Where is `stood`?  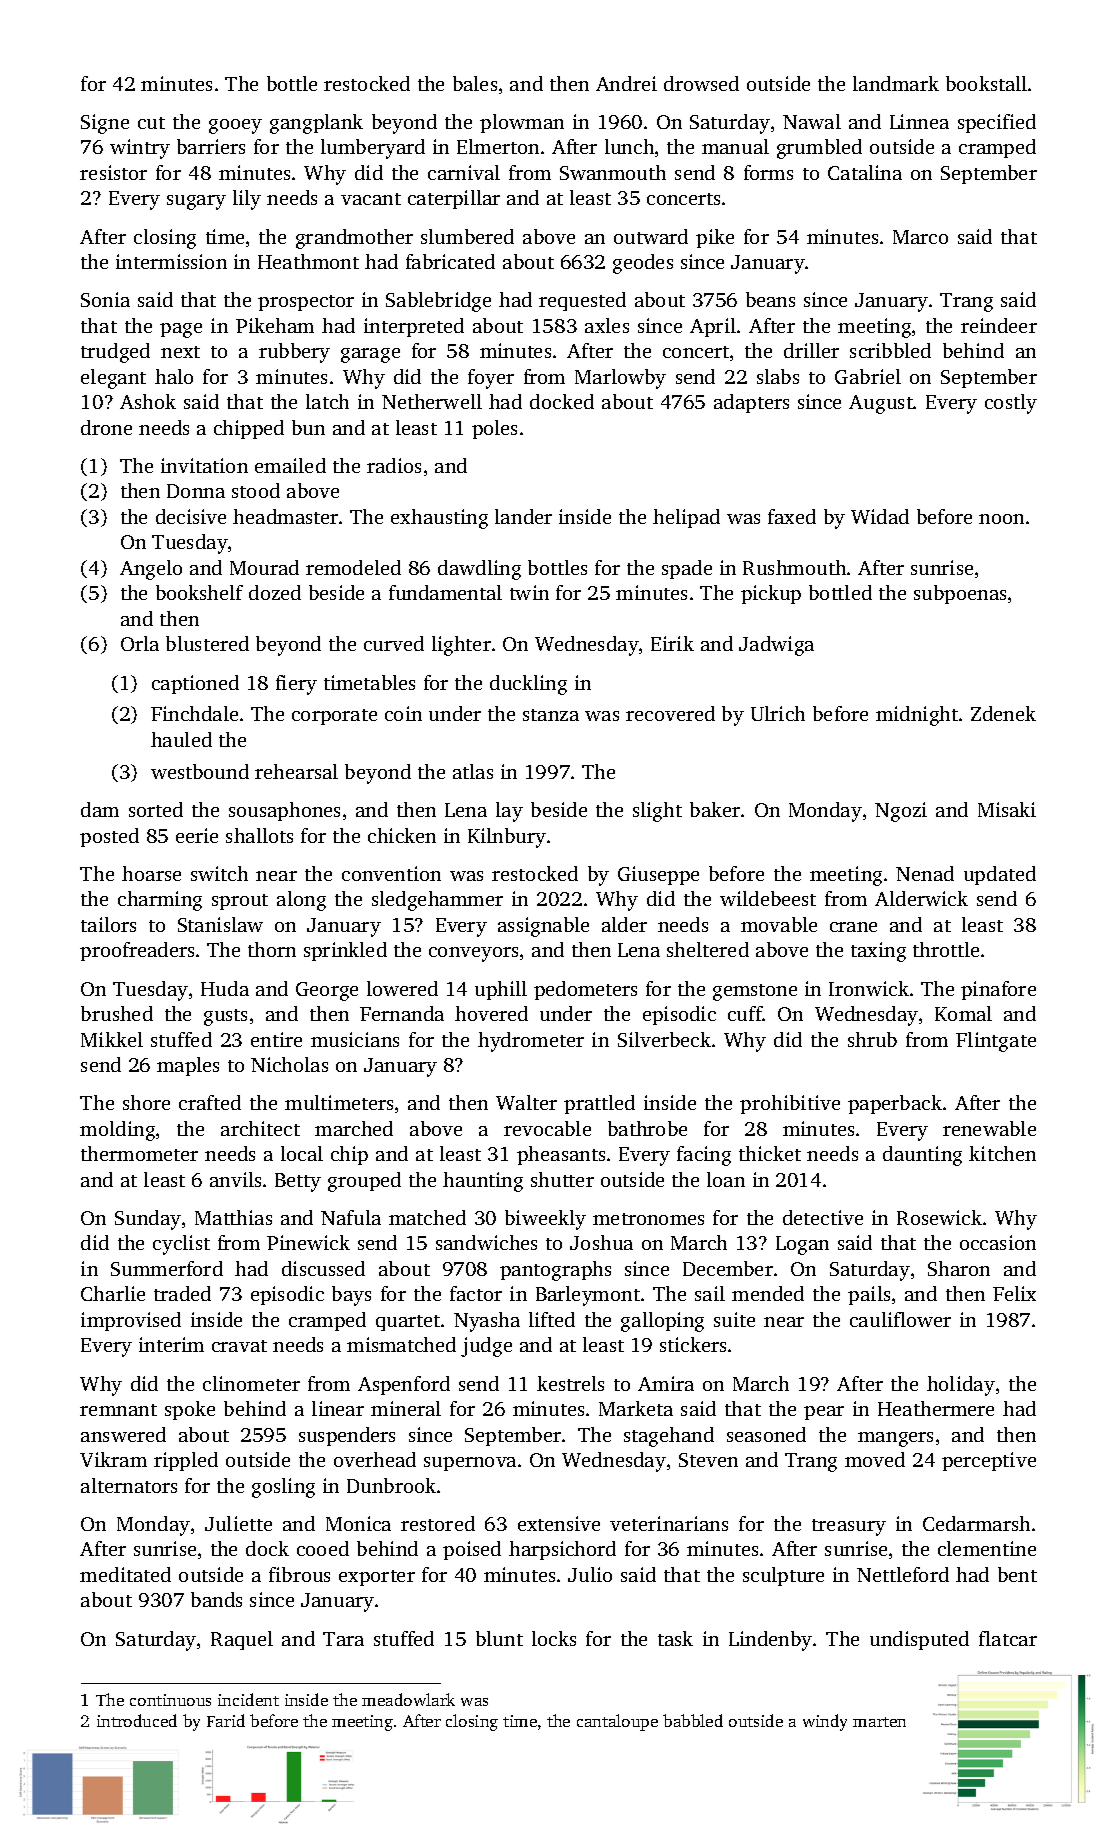
stood is located at coordinates (256, 490).
